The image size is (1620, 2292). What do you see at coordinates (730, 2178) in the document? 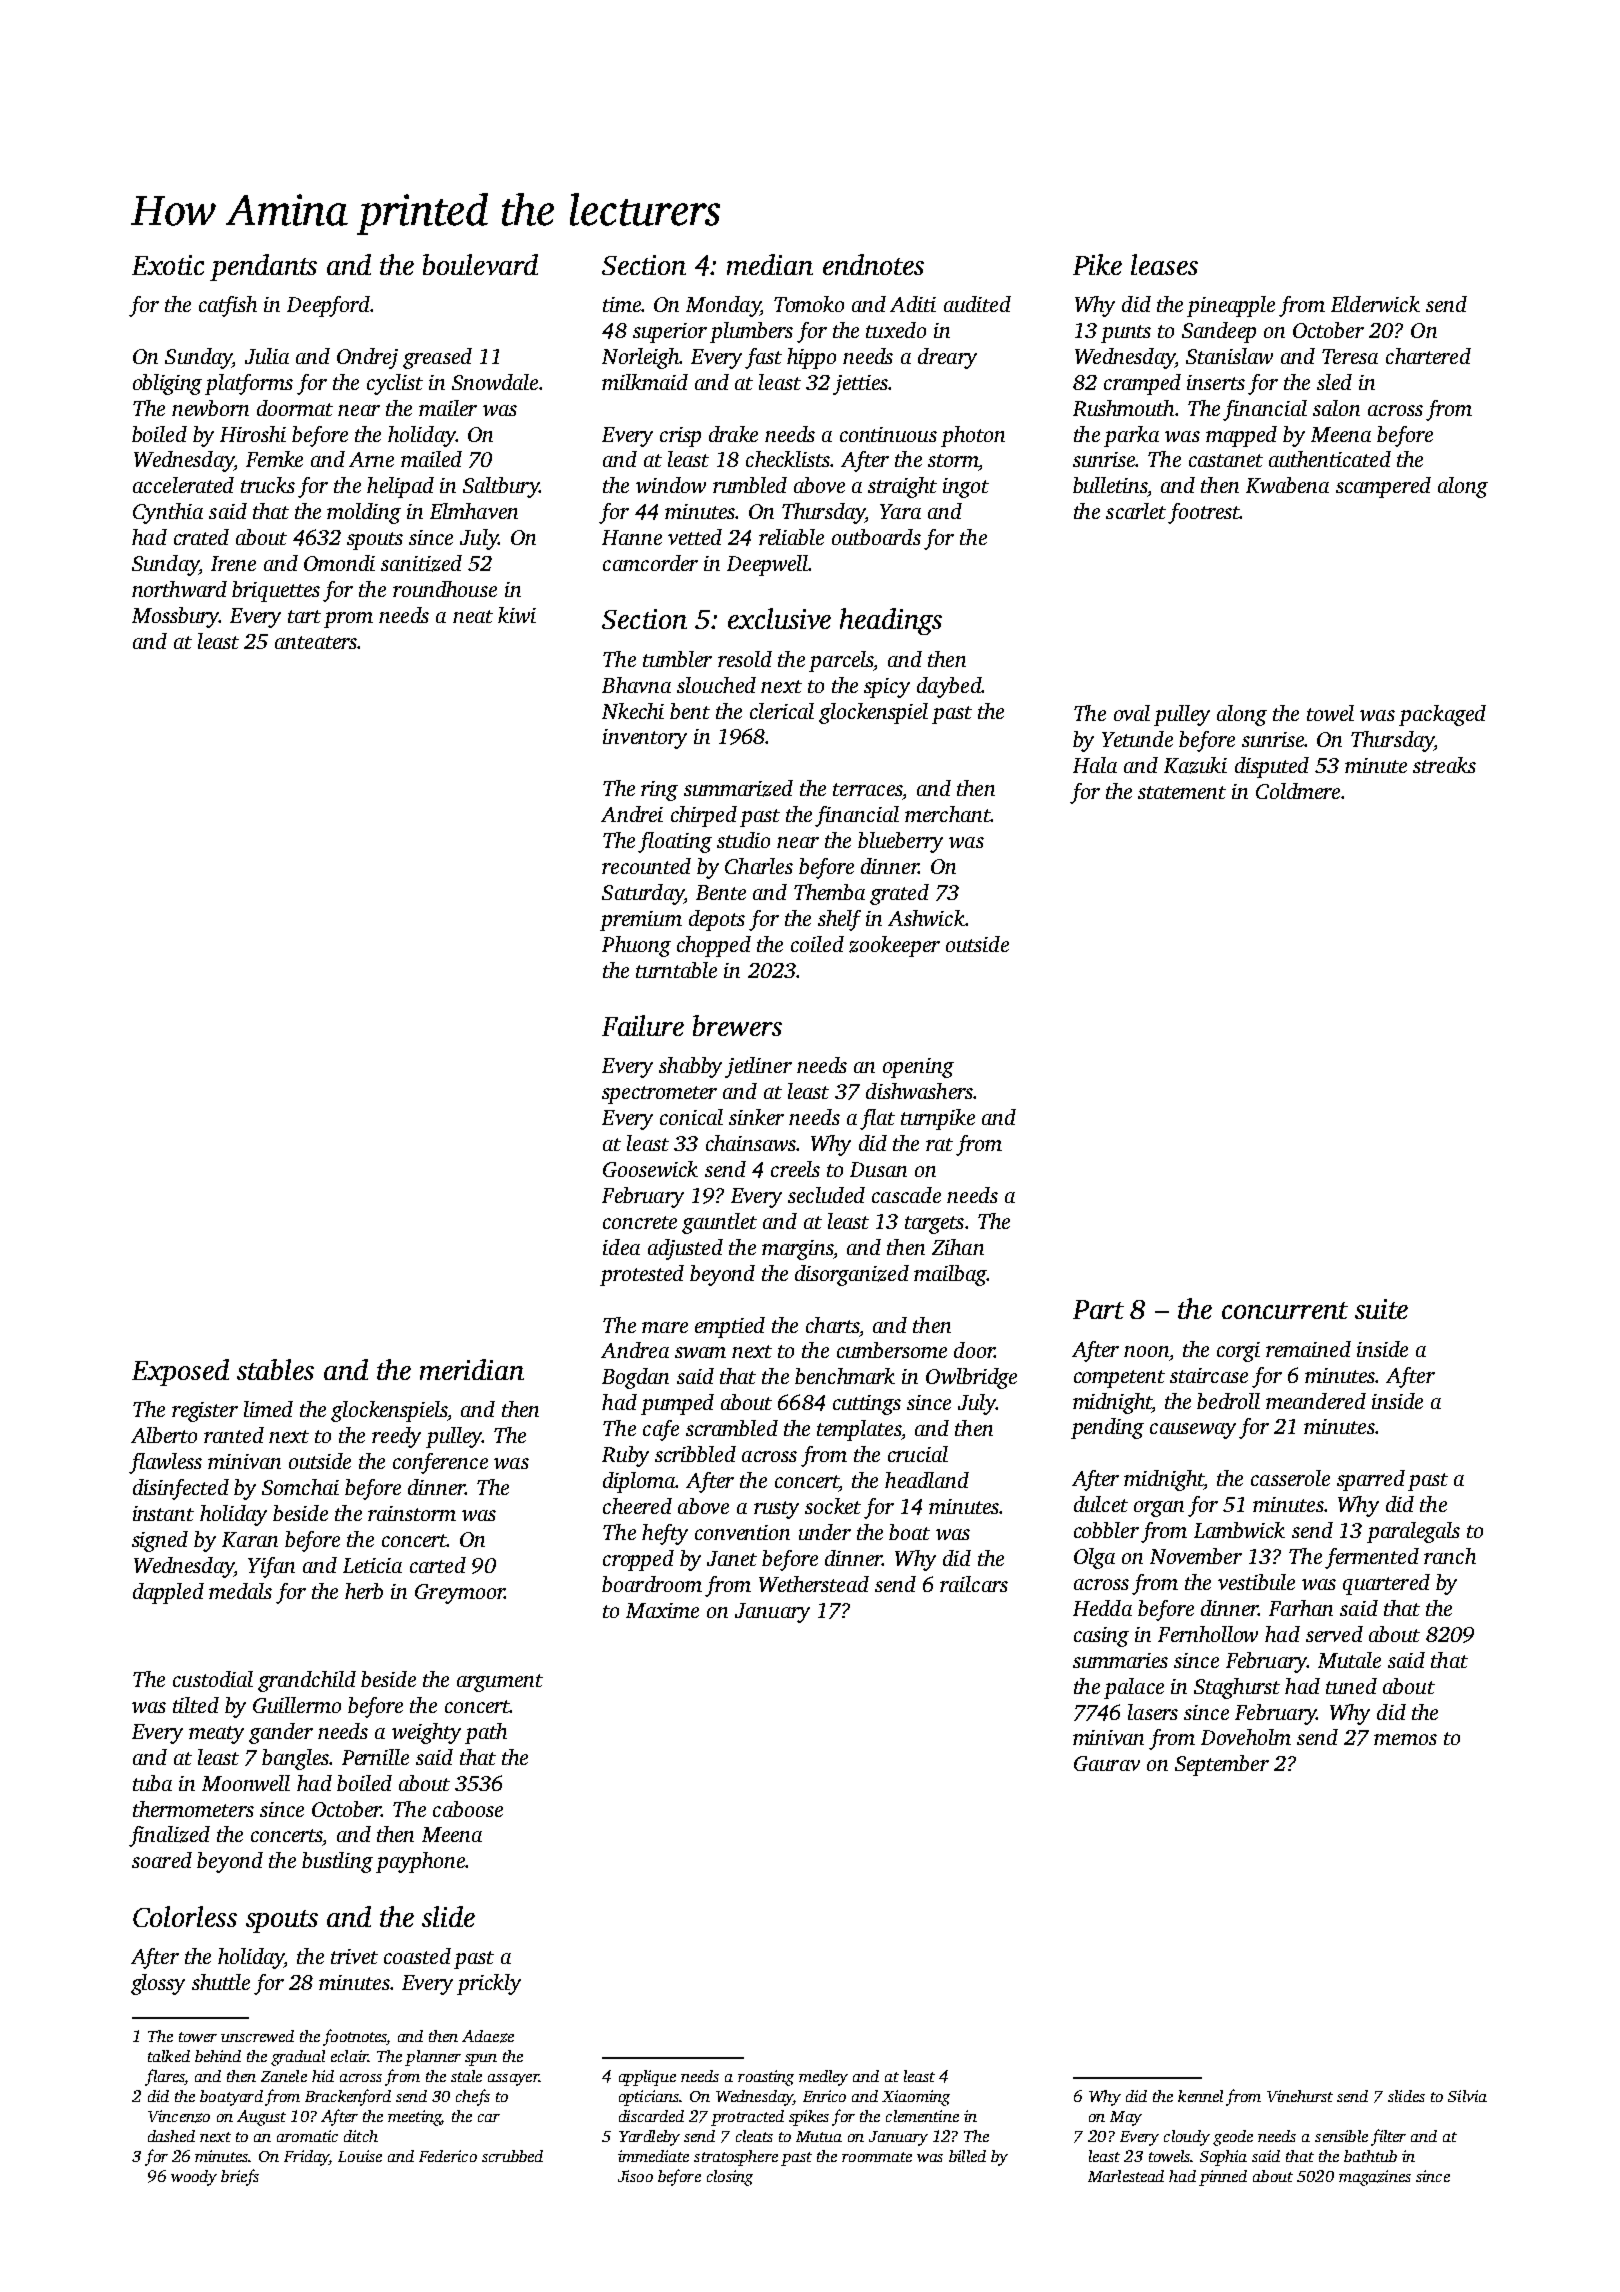
I see `closing` at bounding box center [730, 2178].
